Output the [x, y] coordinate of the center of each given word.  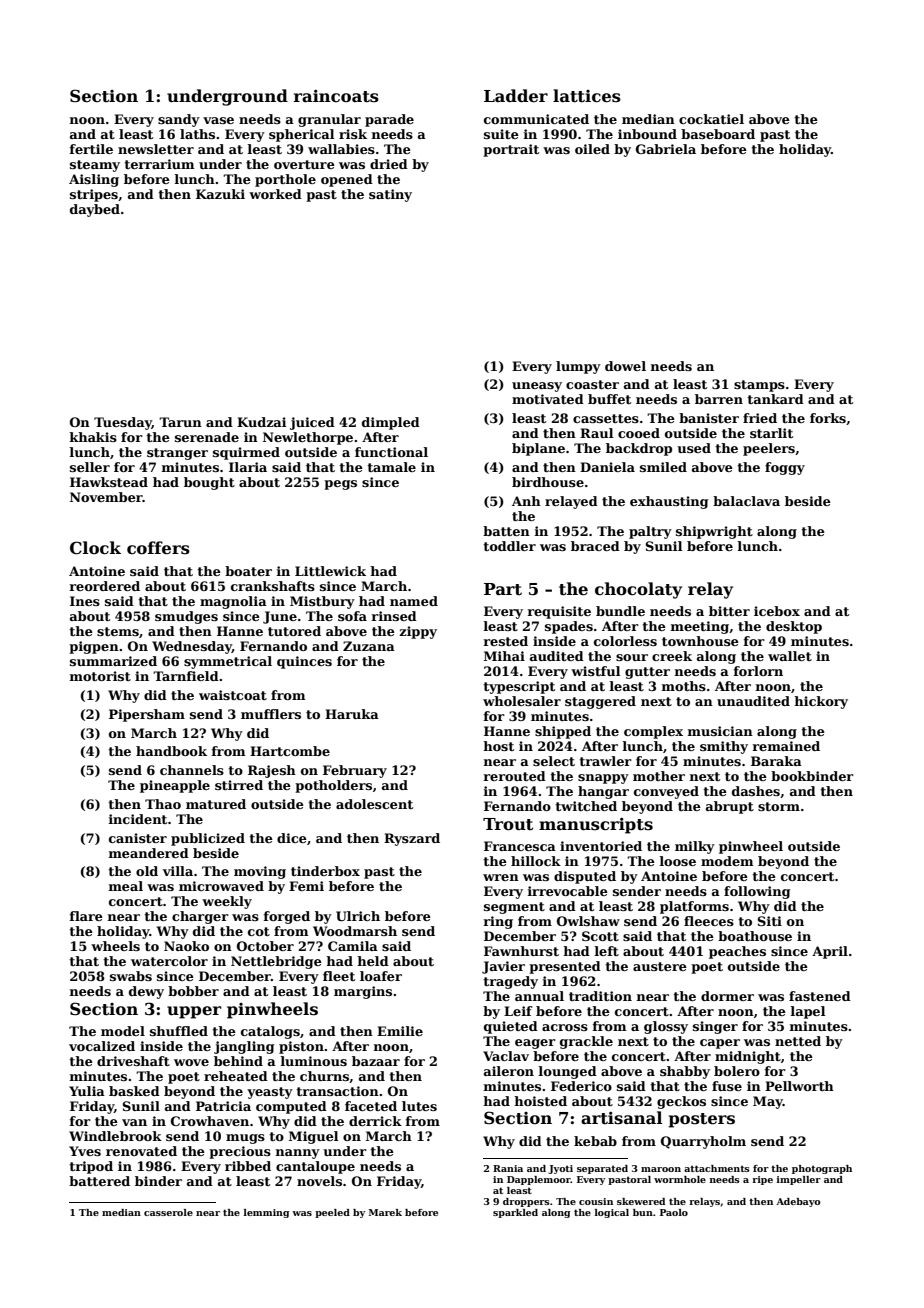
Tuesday [123, 423]
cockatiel [711, 119]
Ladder [516, 96]
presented [565, 967]
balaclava [746, 501]
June [280, 617]
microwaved [221, 886]
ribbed [248, 1166]
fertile [91, 149]
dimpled [391, 423]
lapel [808, 1012]
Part [503, 589]
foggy [785, 468]
